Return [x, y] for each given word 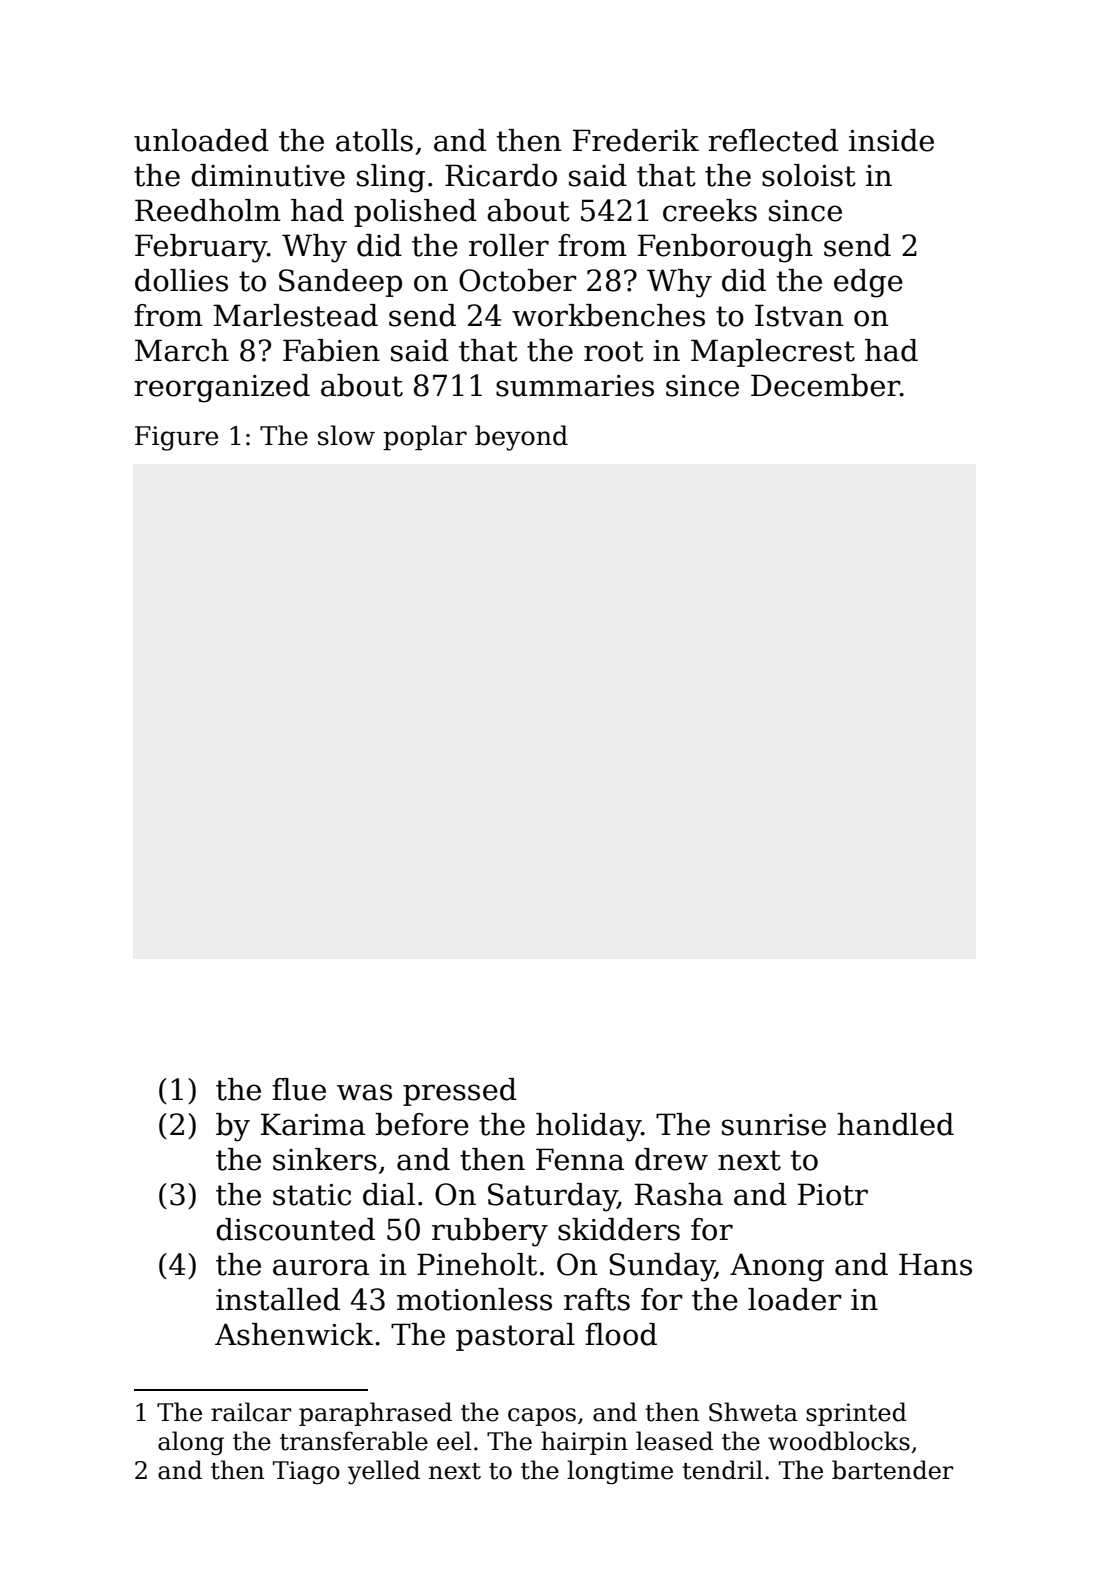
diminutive [268, 175]
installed [278, 1299]
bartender [892, 1470]
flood [621, 1334]
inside [891, 140]
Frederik [636, 140]
